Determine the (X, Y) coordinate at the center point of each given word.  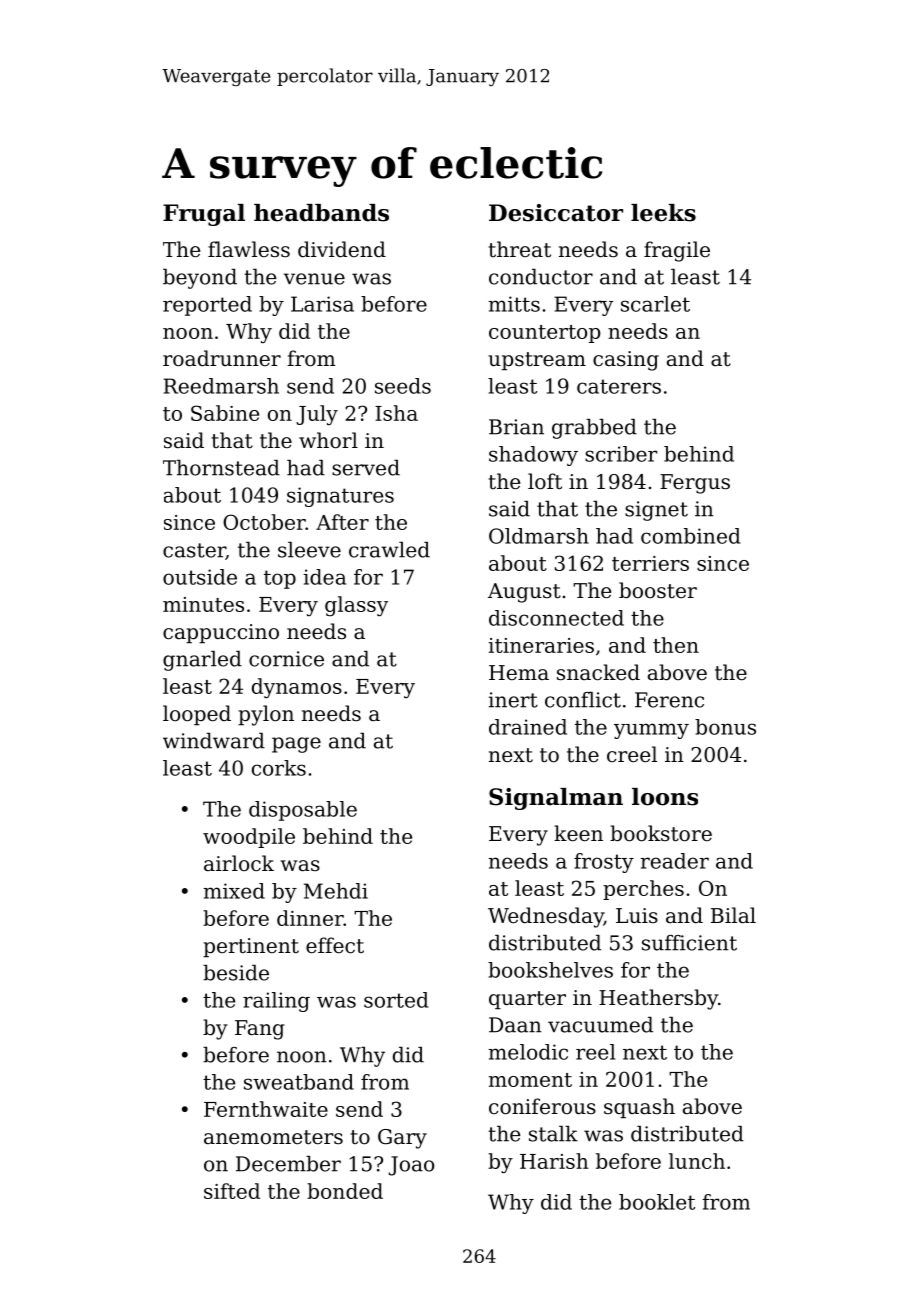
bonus (725, 727)
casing (626, 361)
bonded (345, 1191)
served (366, 468)
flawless (249, 249)
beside (236, 973)
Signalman (556, 799)
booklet (657, 1202)
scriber (621, 454)
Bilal (733, 915)
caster (194, 551)
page (296, 745)
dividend (342, 249)
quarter (527, 1000)
